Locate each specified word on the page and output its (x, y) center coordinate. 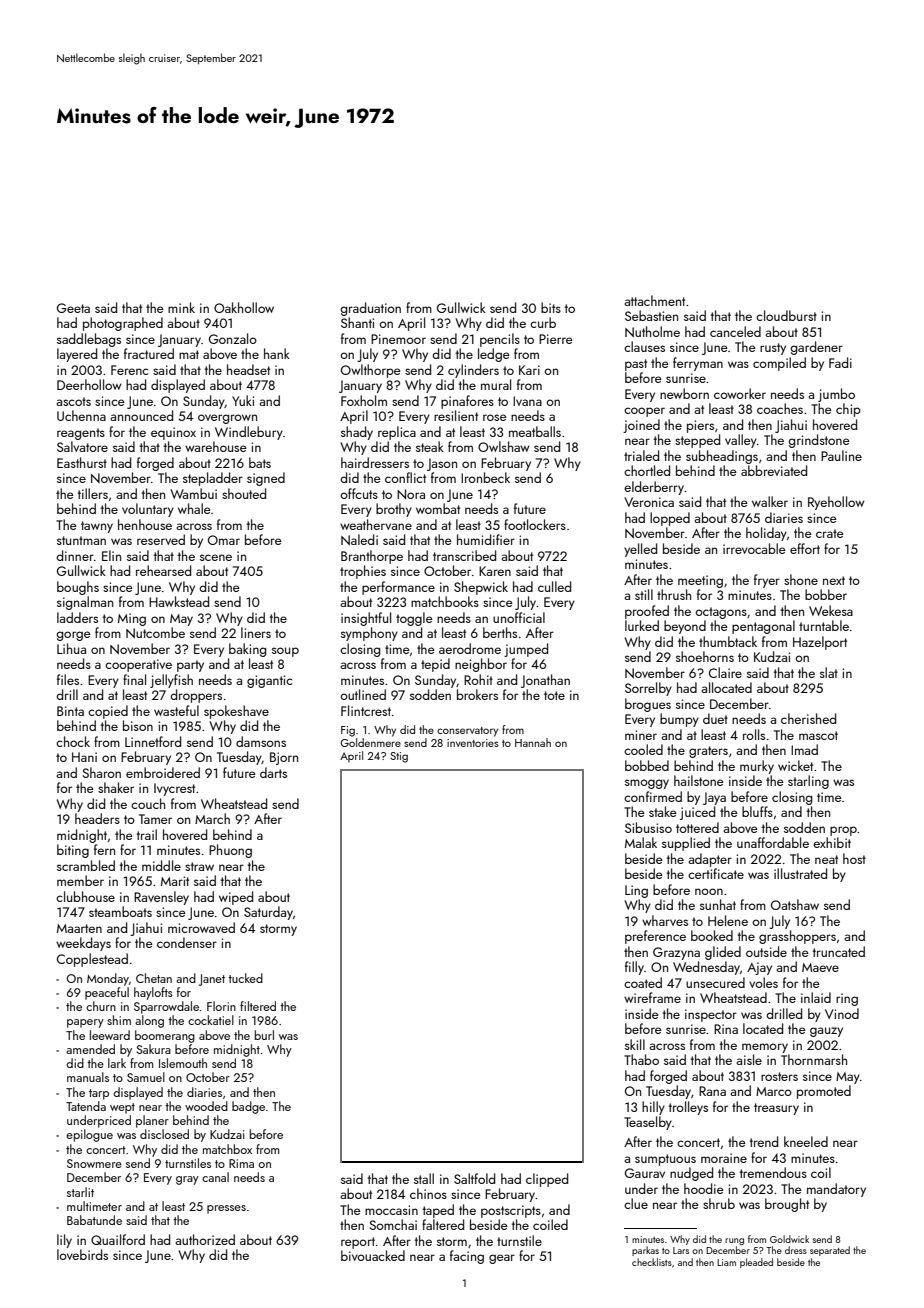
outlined (363, 694)
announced (141, 415)
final (134, 679)
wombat (438, 508)
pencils (500, 340)
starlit (80, 1192)
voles (763, 982)
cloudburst (786, 315)
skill (635, 1044)
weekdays (83, 944)
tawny (97, 527)
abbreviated (774, 470)
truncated (839, 951)
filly (634, 968)
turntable (824, 625)
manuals (88, 1077)
